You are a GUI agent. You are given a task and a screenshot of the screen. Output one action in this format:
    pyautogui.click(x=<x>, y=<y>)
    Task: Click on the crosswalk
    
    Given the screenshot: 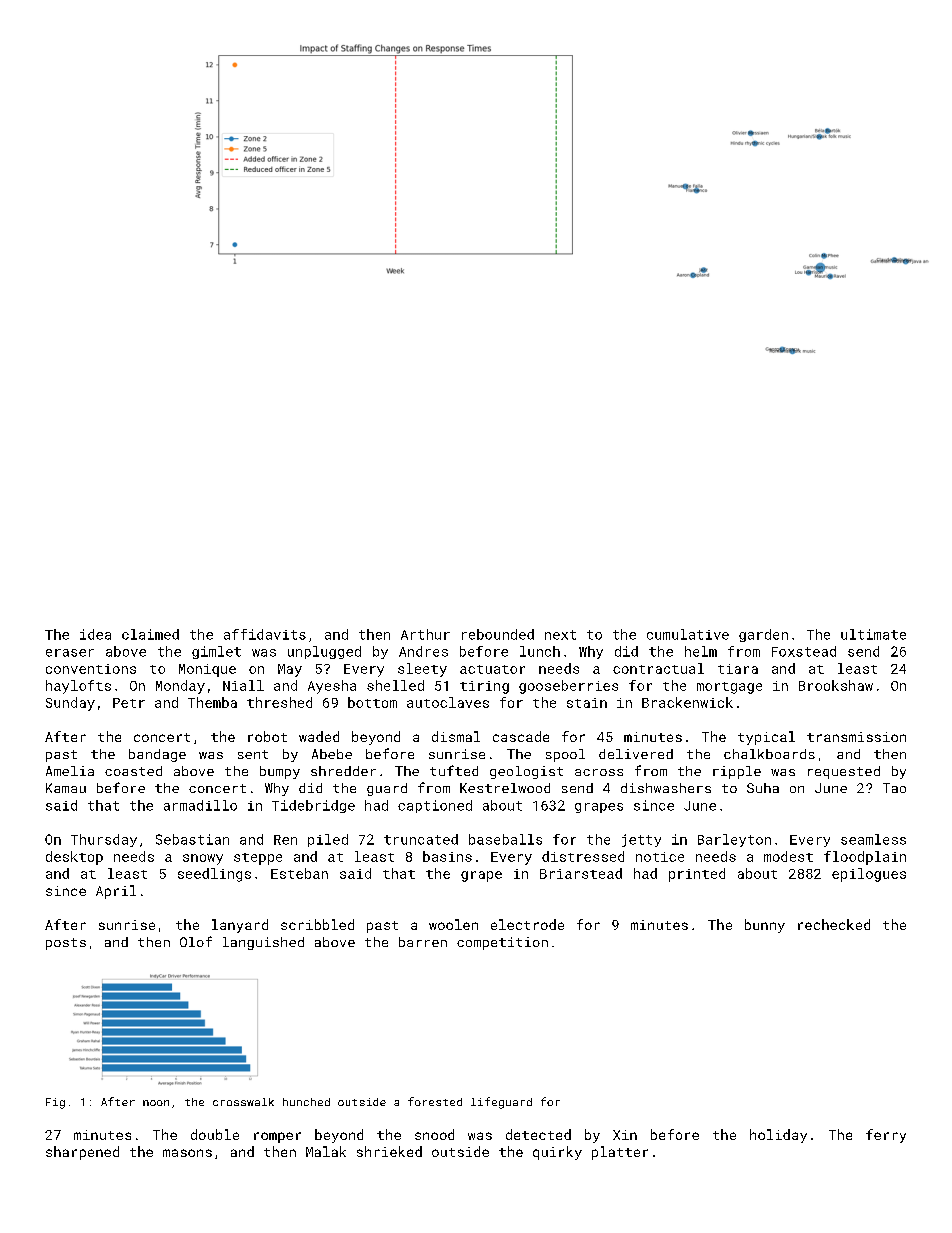 What is the action you would take?
    pyautogui.click(x=243, y=1102)
